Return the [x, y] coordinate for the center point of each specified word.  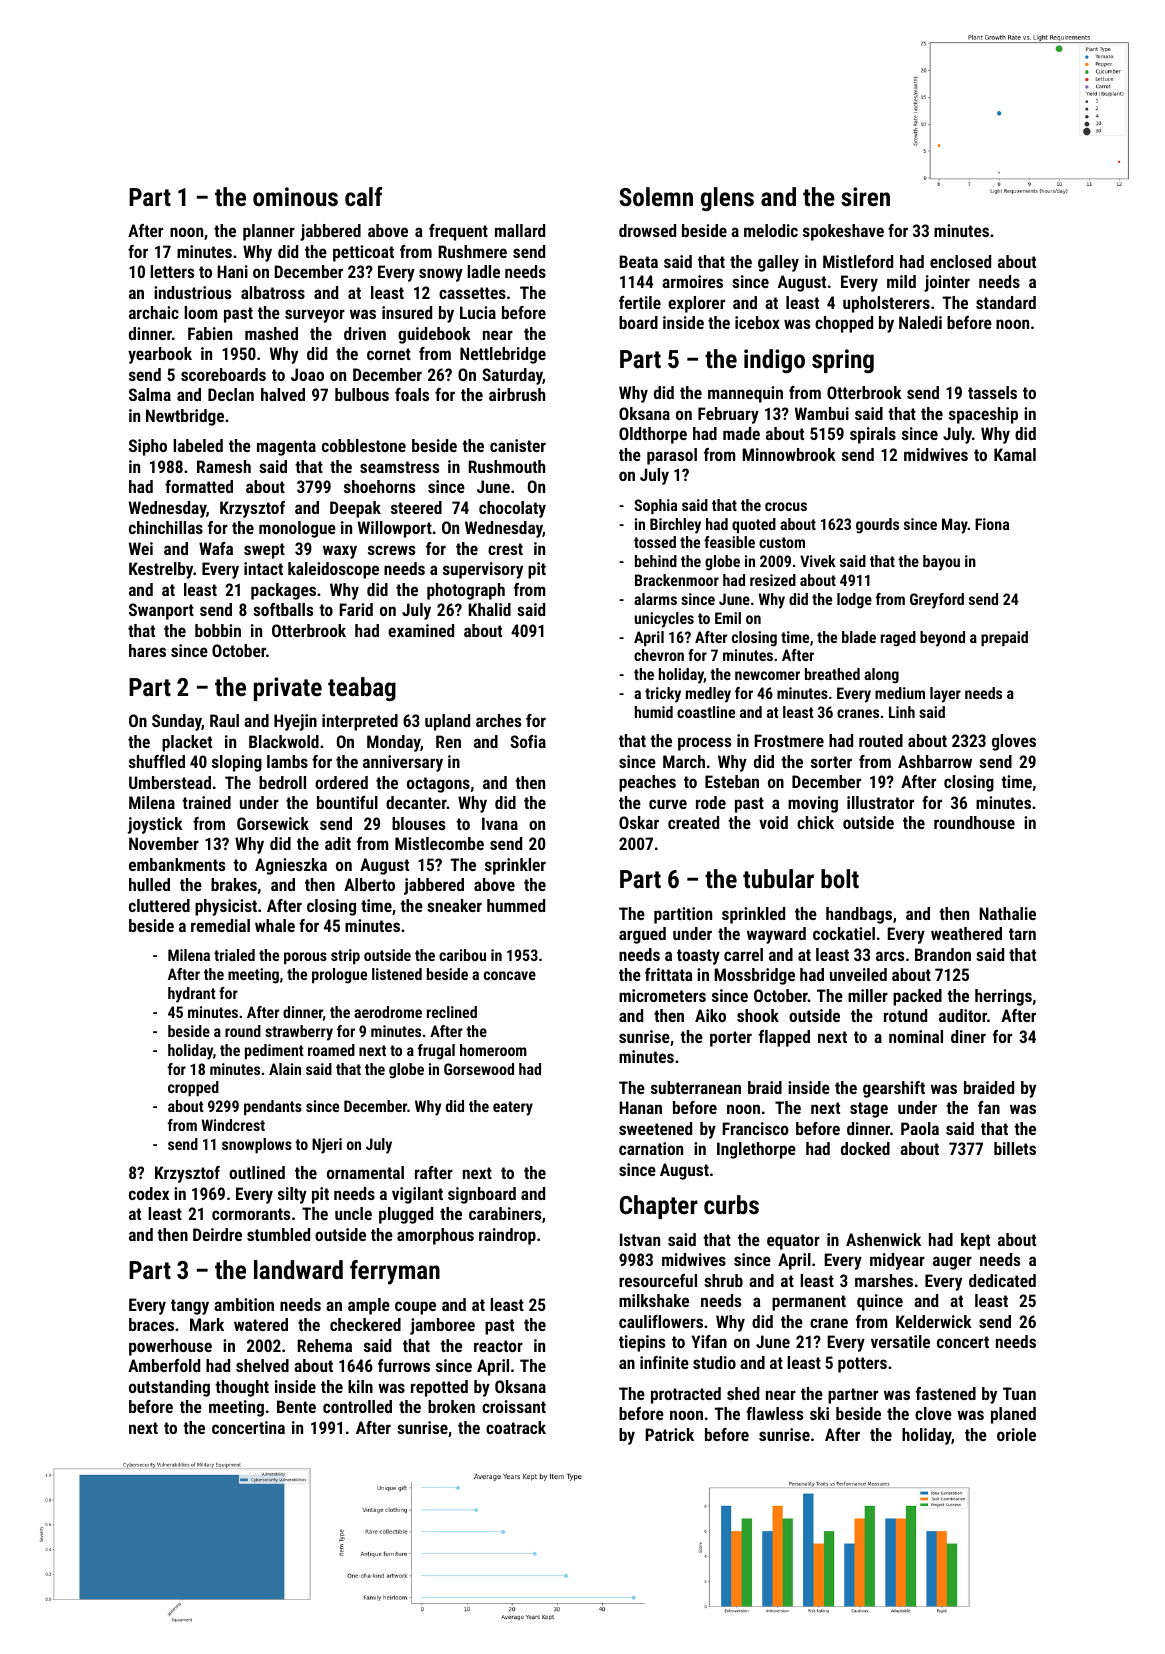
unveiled [858, 974]
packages [283, 591]
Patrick [669, 1434]
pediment [274, 1052]
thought [242, 1388]
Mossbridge [754, 976]
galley [778, 263]
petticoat [363, 253]
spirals [873, 435]
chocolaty [512, 509]
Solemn [656, 196]
